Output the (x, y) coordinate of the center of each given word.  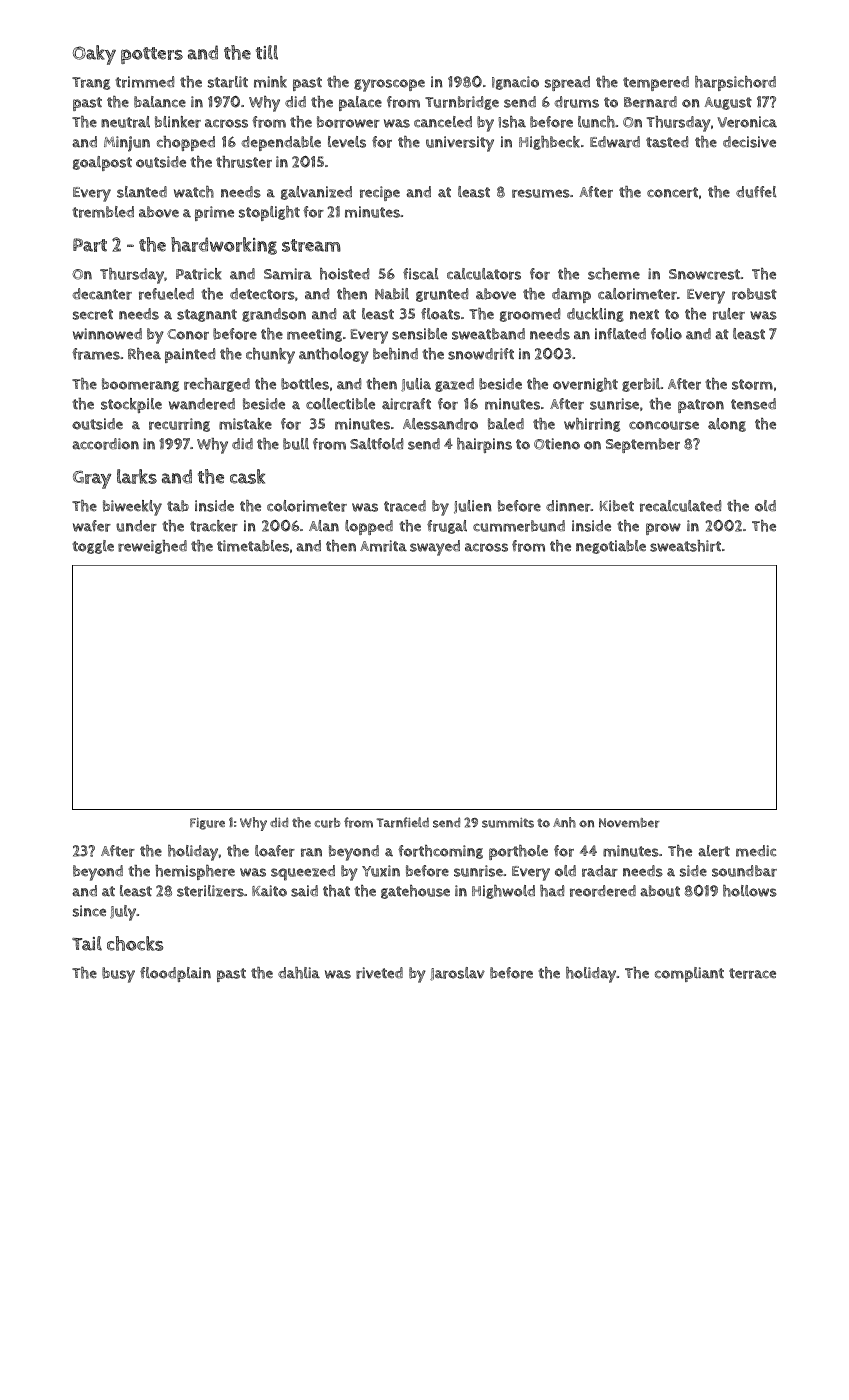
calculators (484, 274)
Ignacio (515, 83)
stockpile (131, 405)
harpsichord (735, 83)
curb (327, 823)
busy (118, 975)
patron (701, 406)
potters (152, 55)
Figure (207, 824)
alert (714, 851)
